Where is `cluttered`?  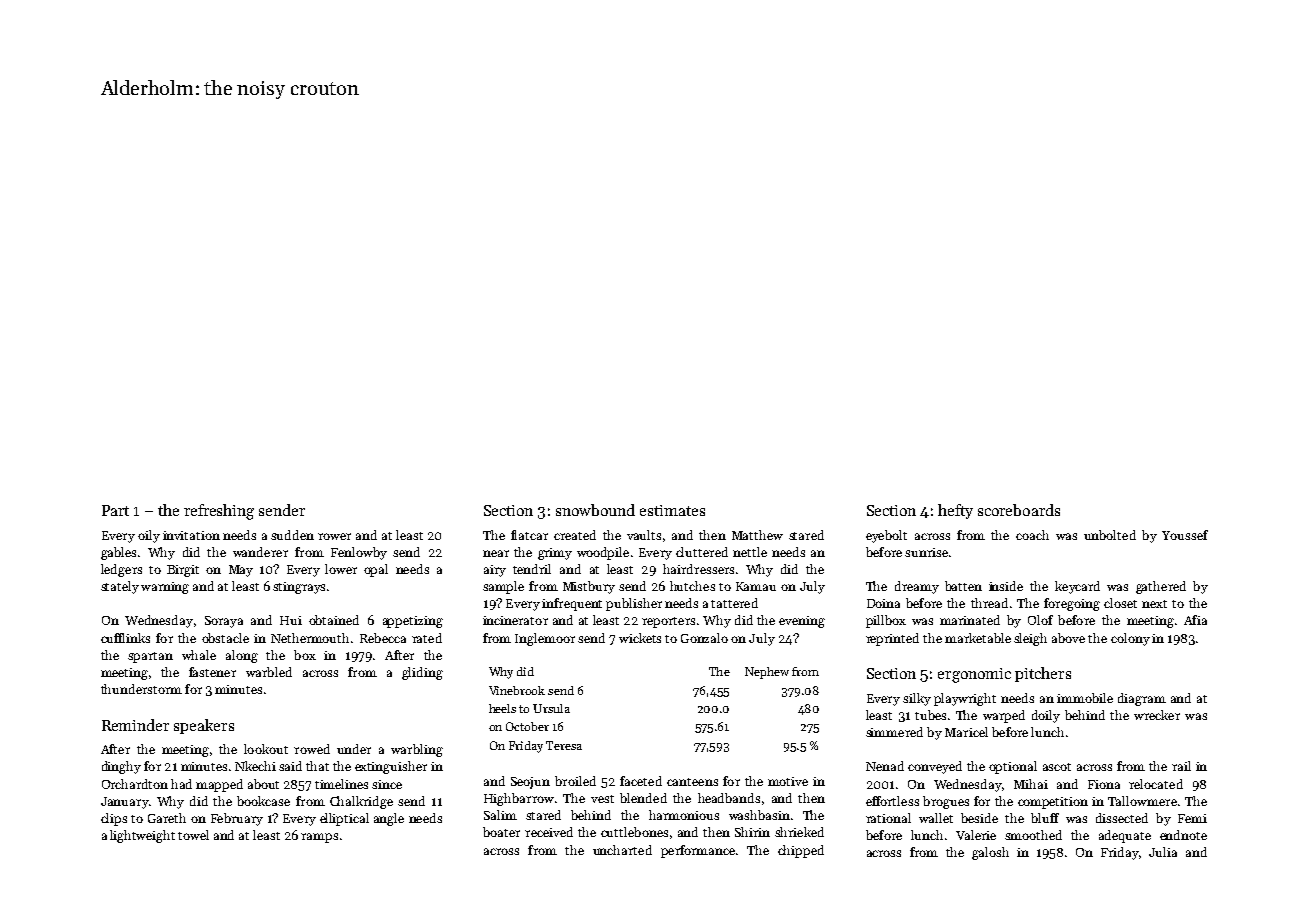 cluttered is located at coordinates (702, 552).
